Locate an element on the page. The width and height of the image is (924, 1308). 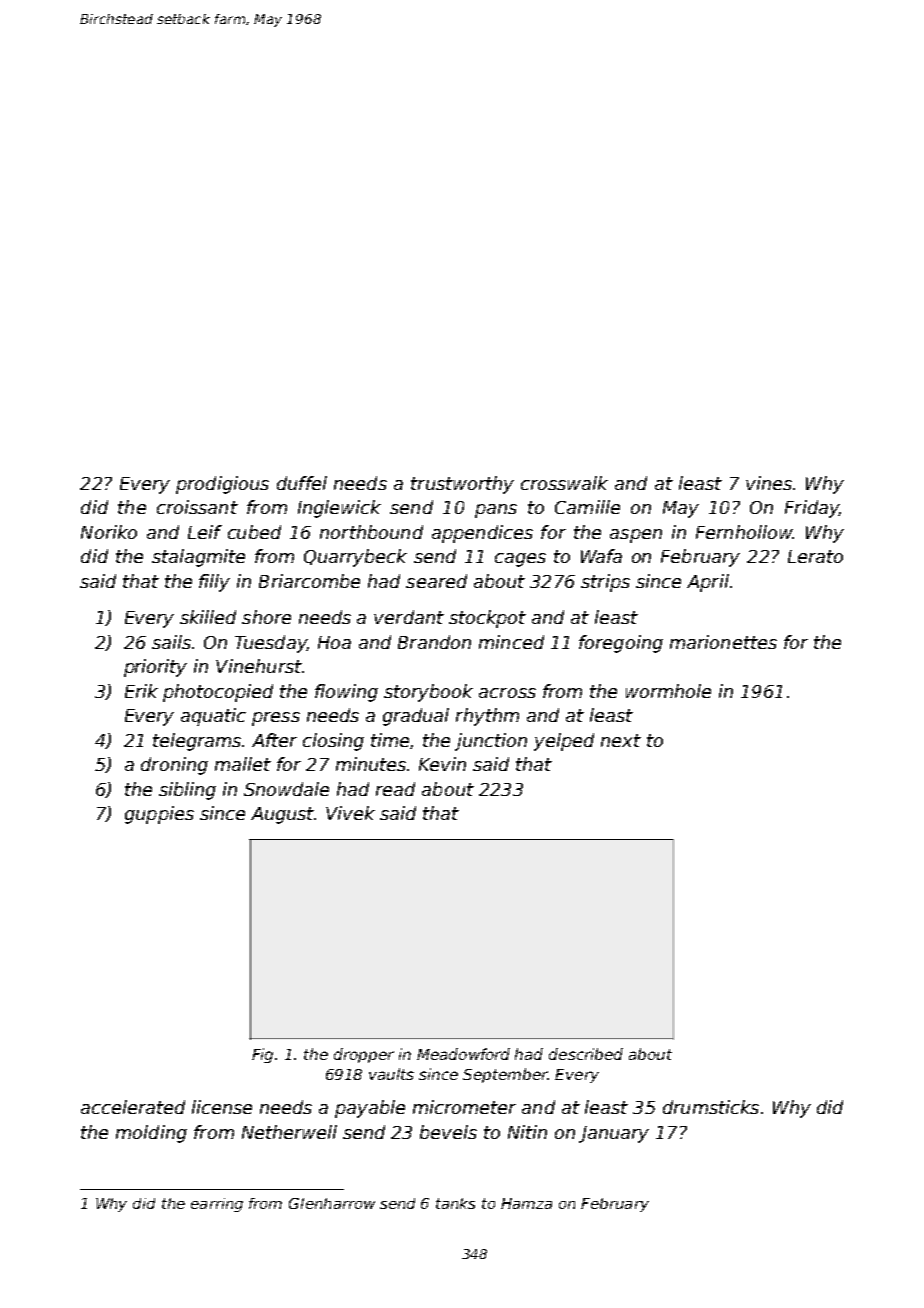
Vivek is located at coordinates (350, 813).
